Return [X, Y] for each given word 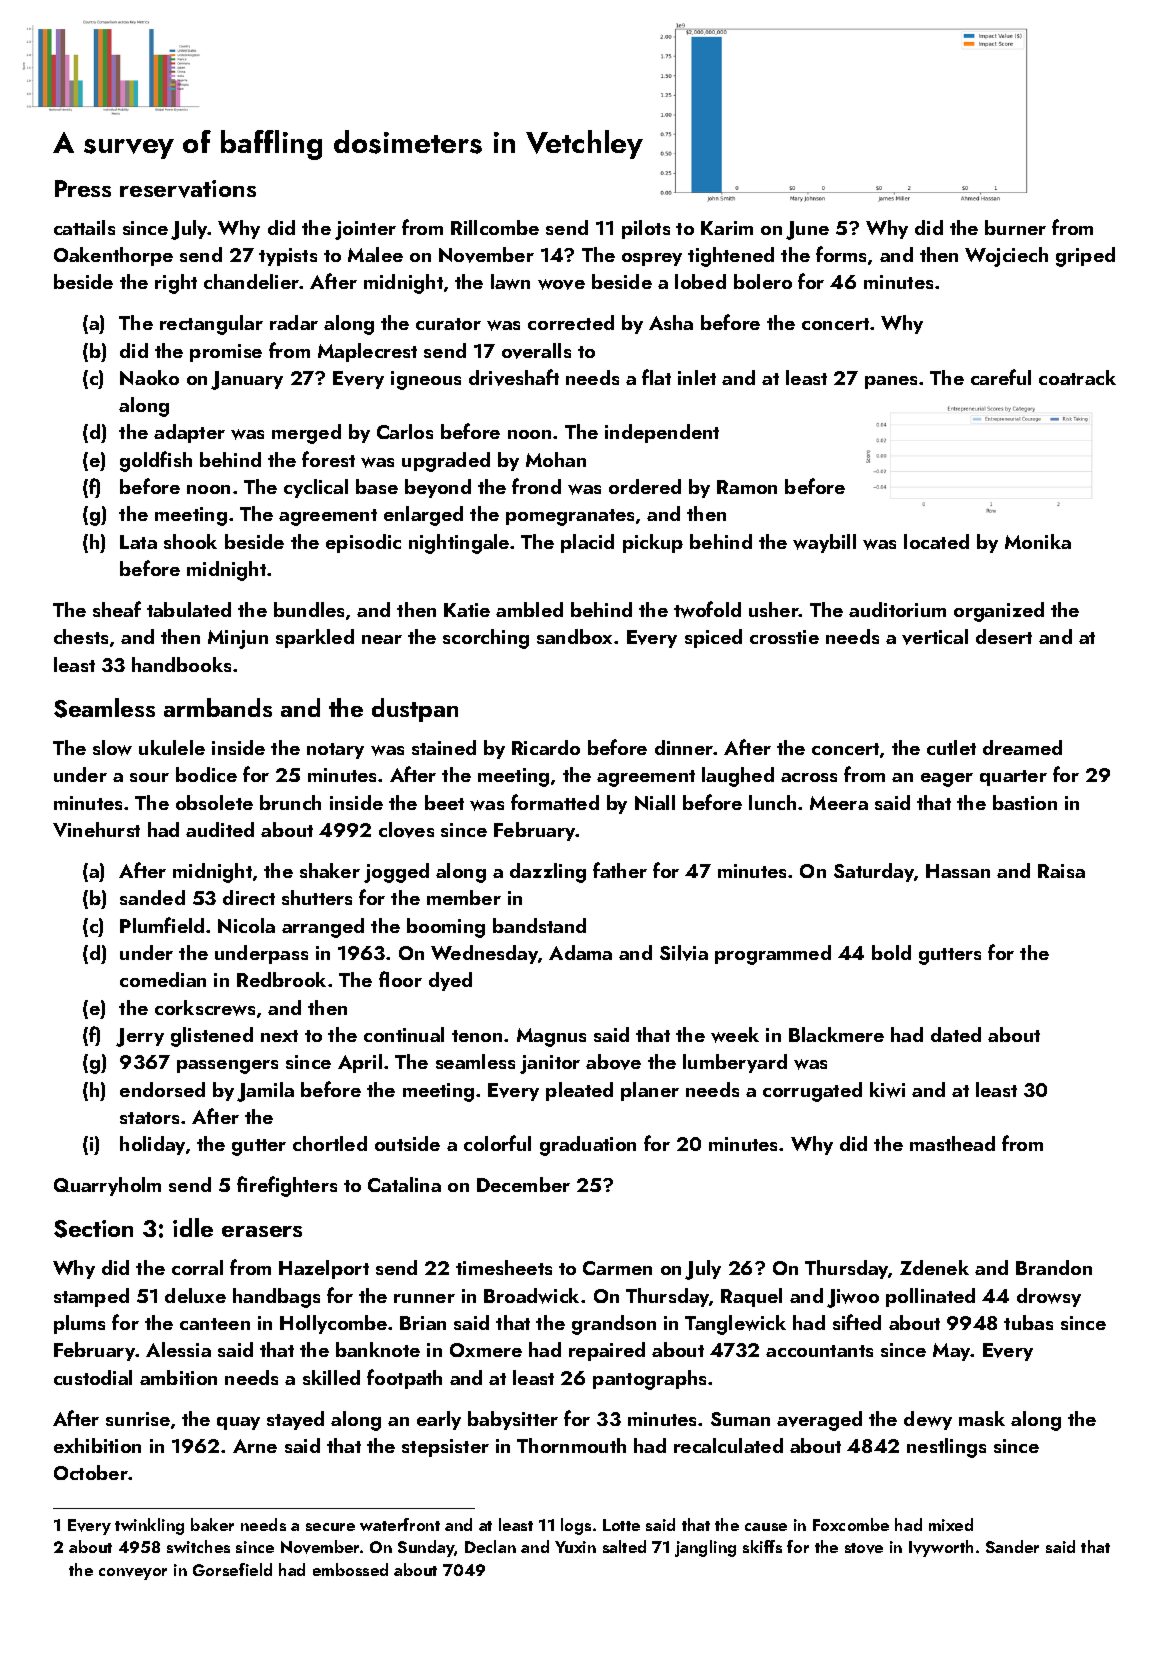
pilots [646, 229]
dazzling [548, 873]
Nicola [246, 925]
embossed [350, 1569]
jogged [396, 873]
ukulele [172, 747]
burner [1015, 227]
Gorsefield [232, 1569]
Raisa [1061, 871]
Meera [839, 803]
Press [83, 188]
